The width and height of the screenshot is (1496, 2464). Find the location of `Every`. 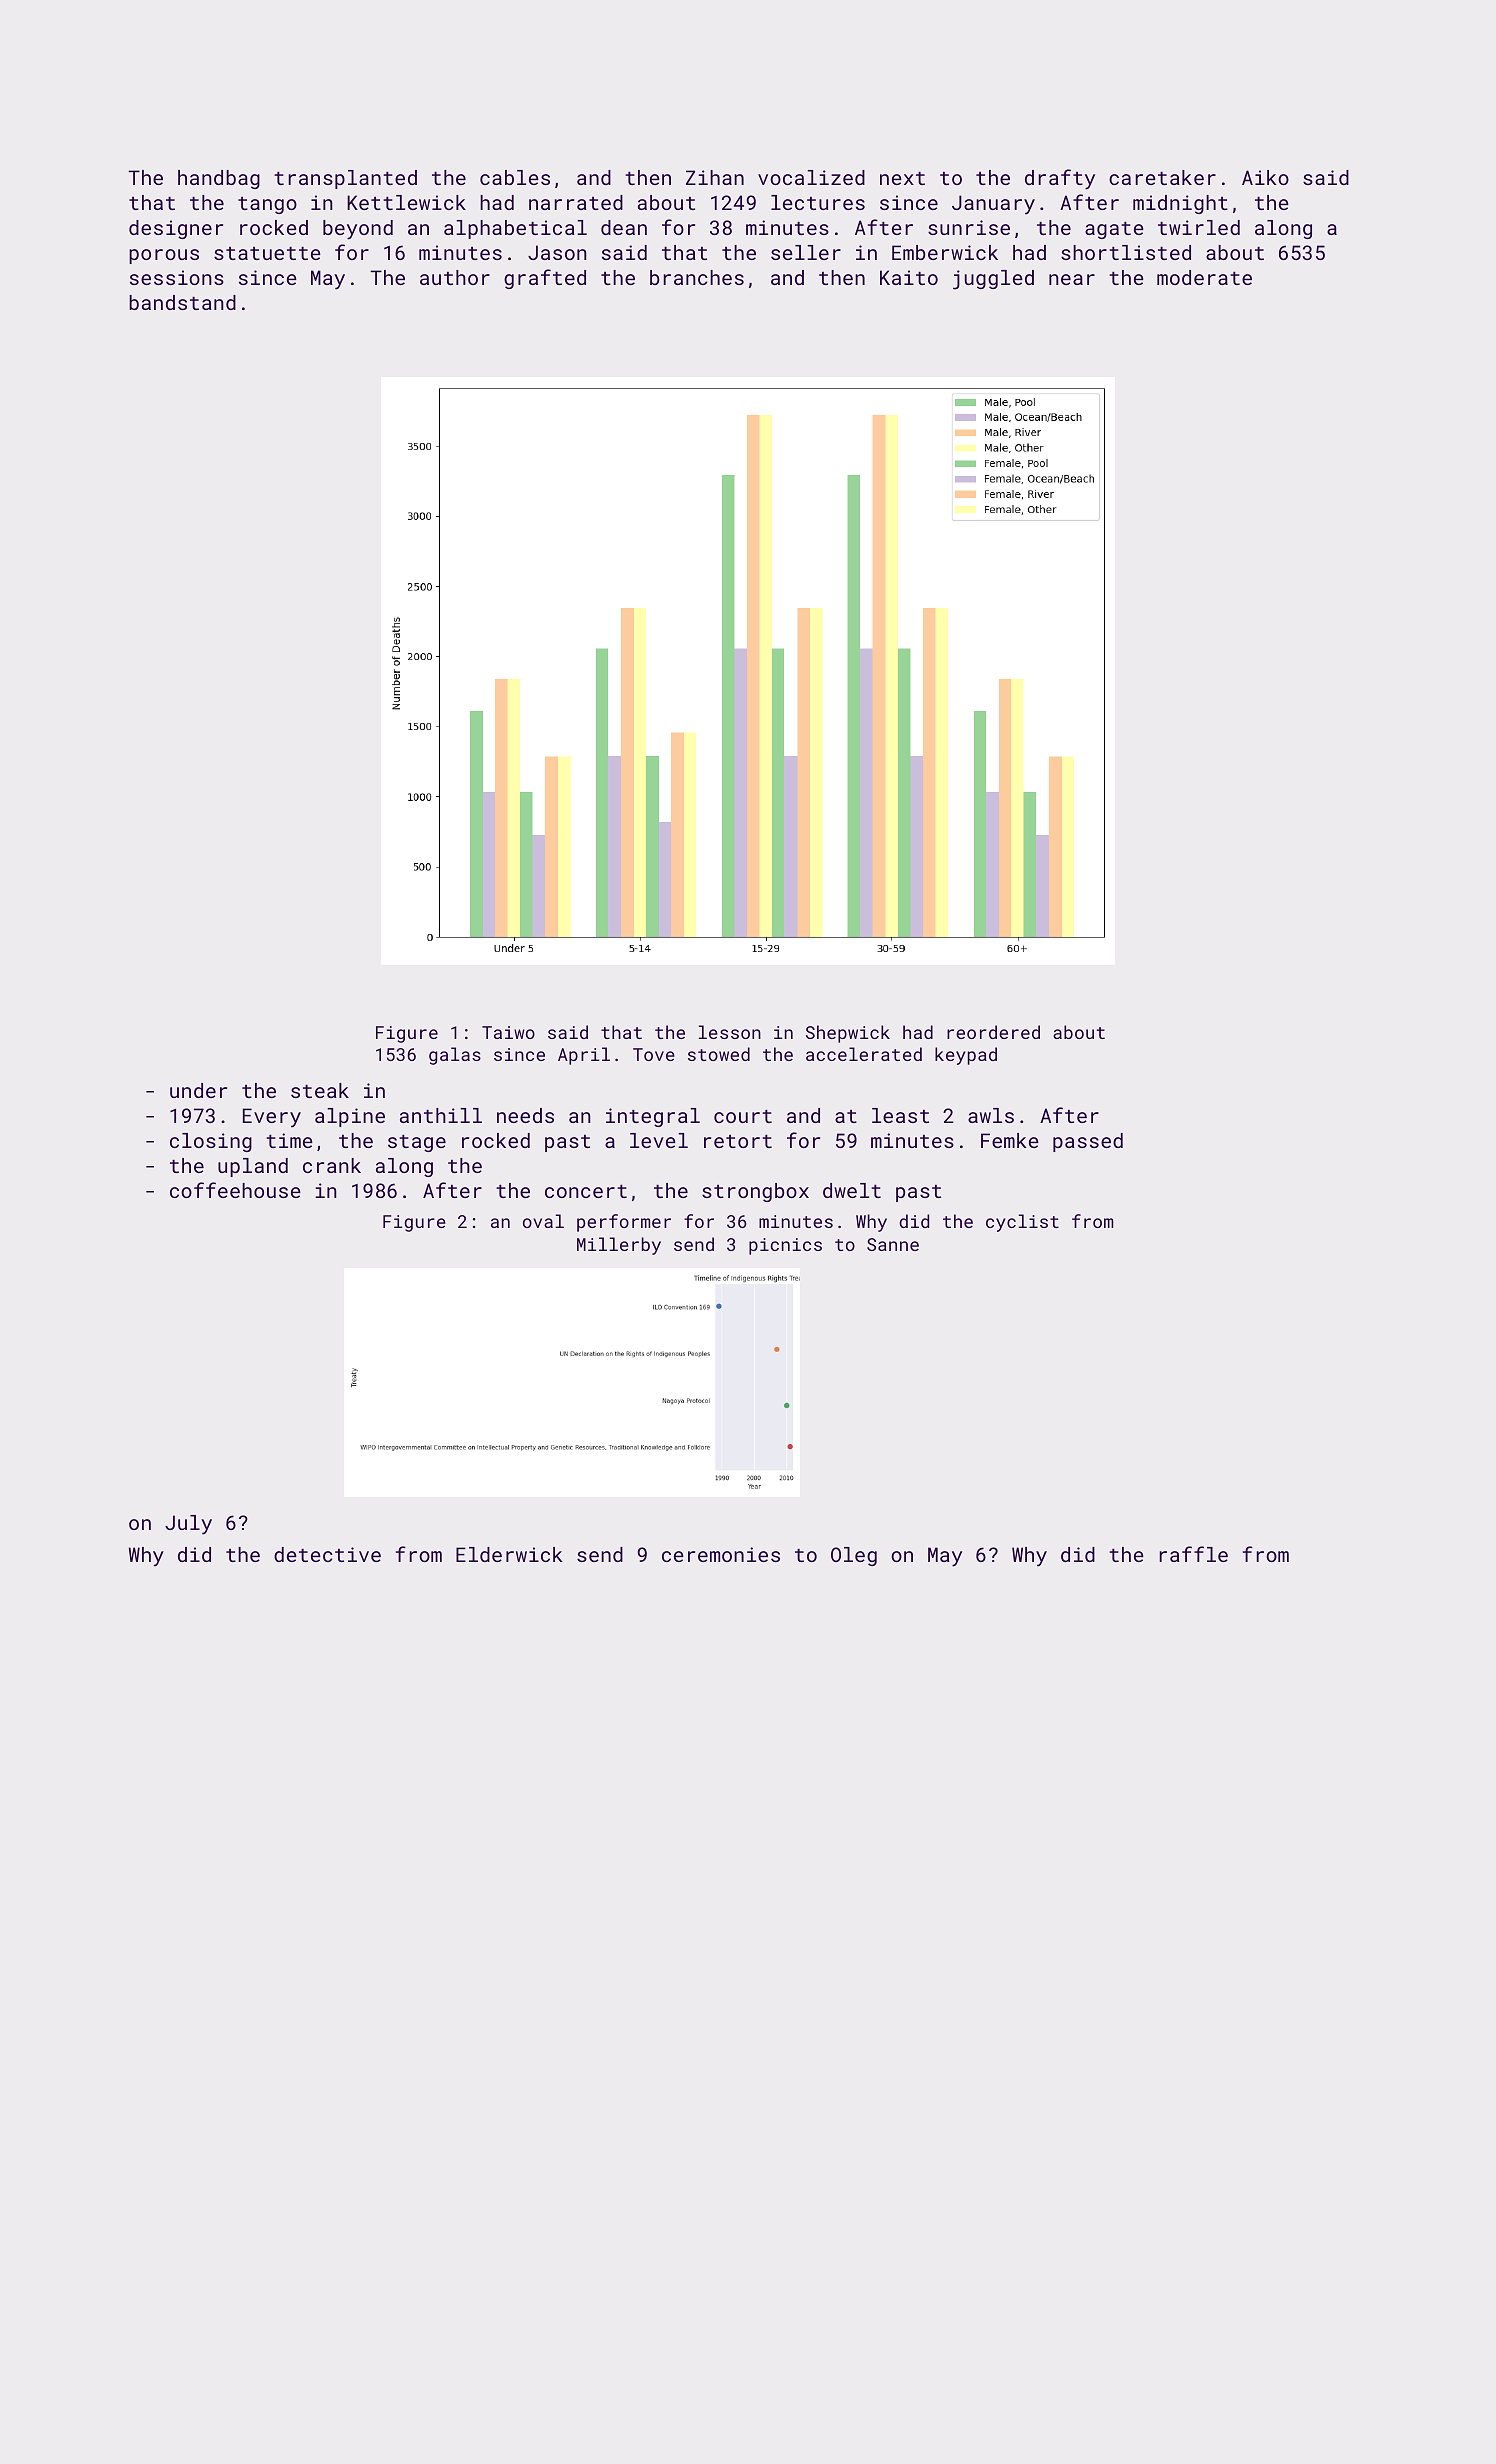

Every is located at coordinates (272, 1118).
